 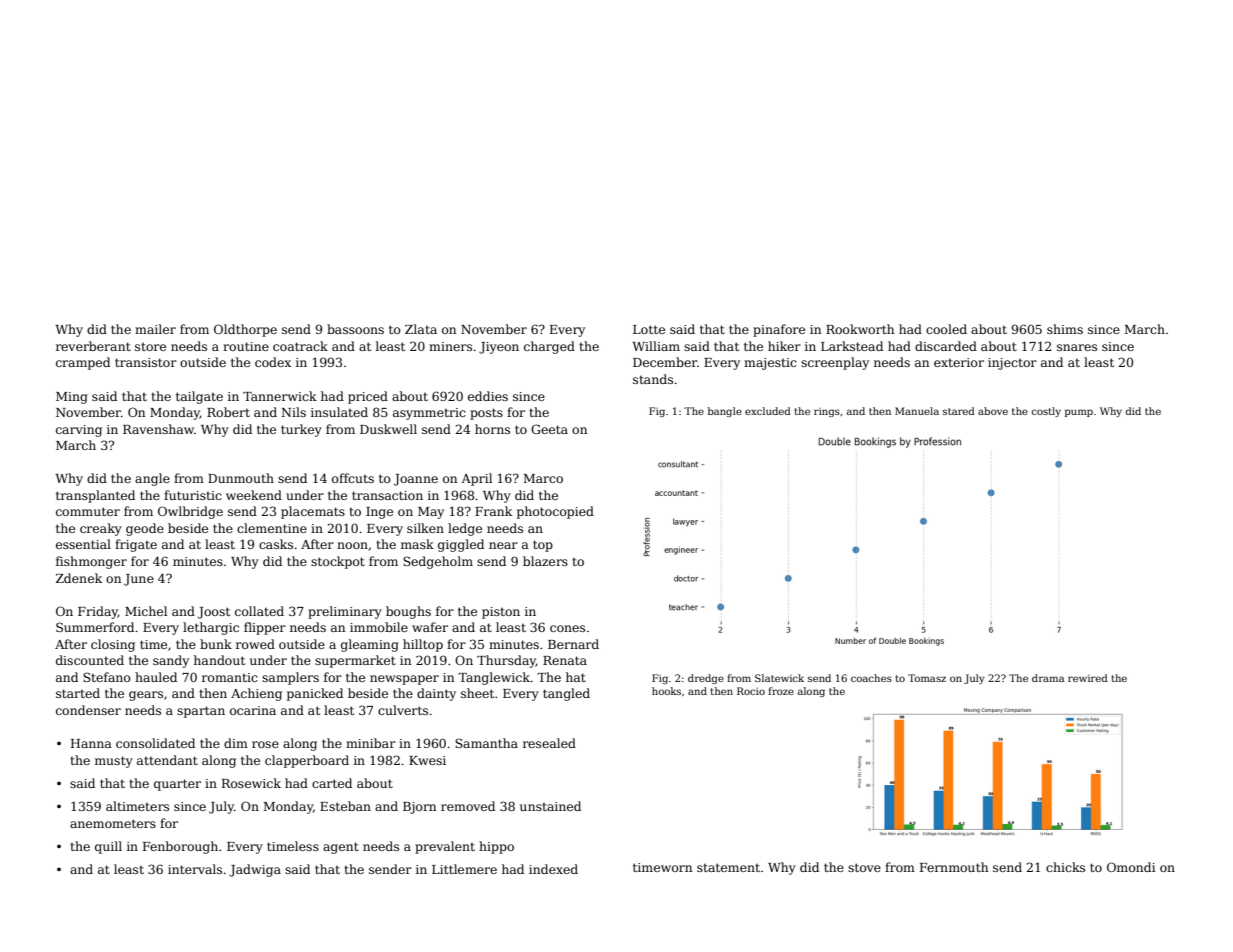 What do you see at coordinates (728, 867) in the page?
I see `statement` at bounding box center [728, 867].
